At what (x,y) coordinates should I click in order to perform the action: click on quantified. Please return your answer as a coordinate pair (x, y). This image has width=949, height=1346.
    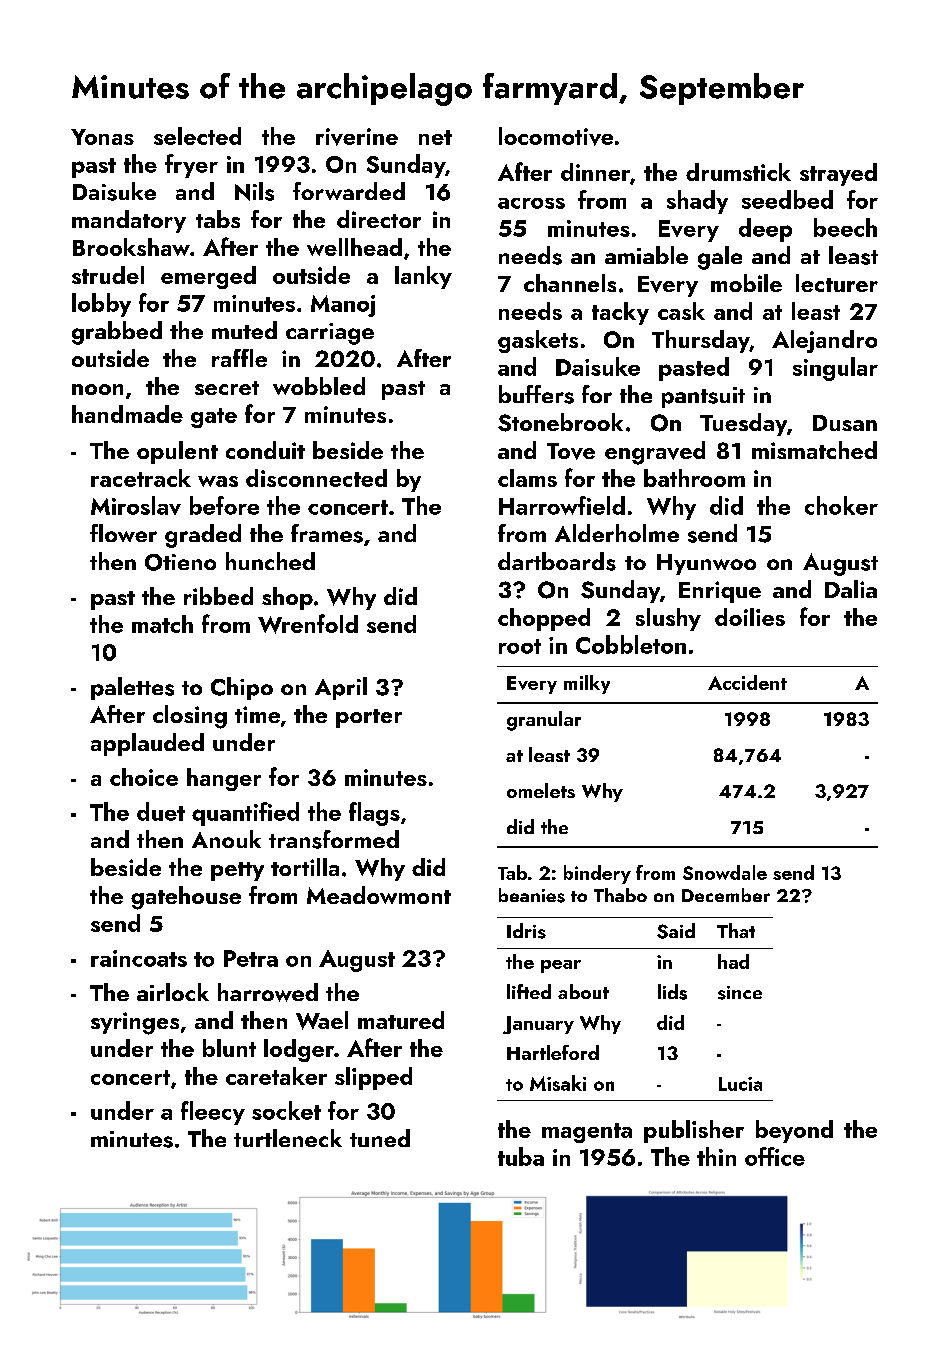
    Looking at the image, I should click on (245, 814).
